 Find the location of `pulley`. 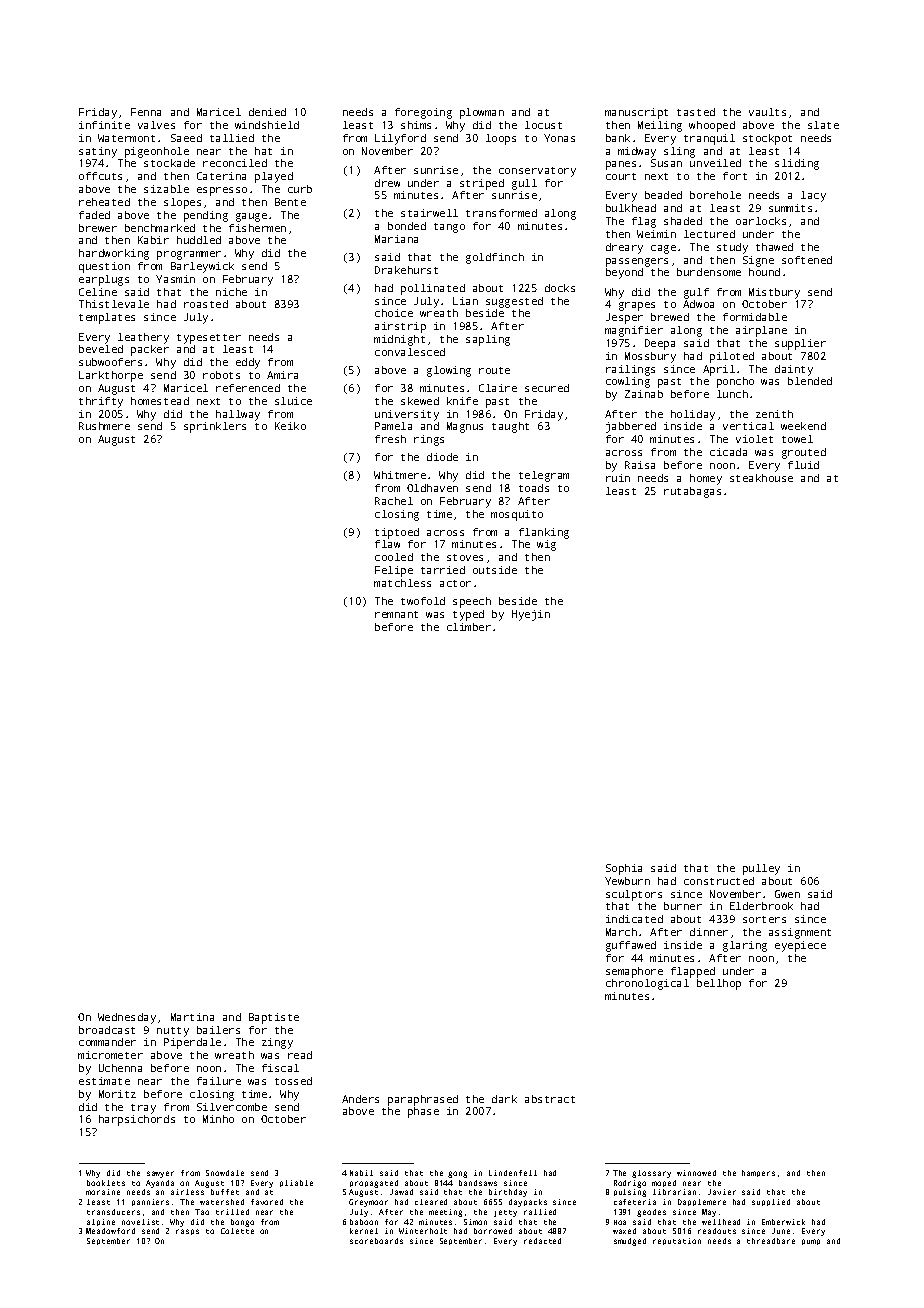

pulley is located at coordinates (761, 869).
